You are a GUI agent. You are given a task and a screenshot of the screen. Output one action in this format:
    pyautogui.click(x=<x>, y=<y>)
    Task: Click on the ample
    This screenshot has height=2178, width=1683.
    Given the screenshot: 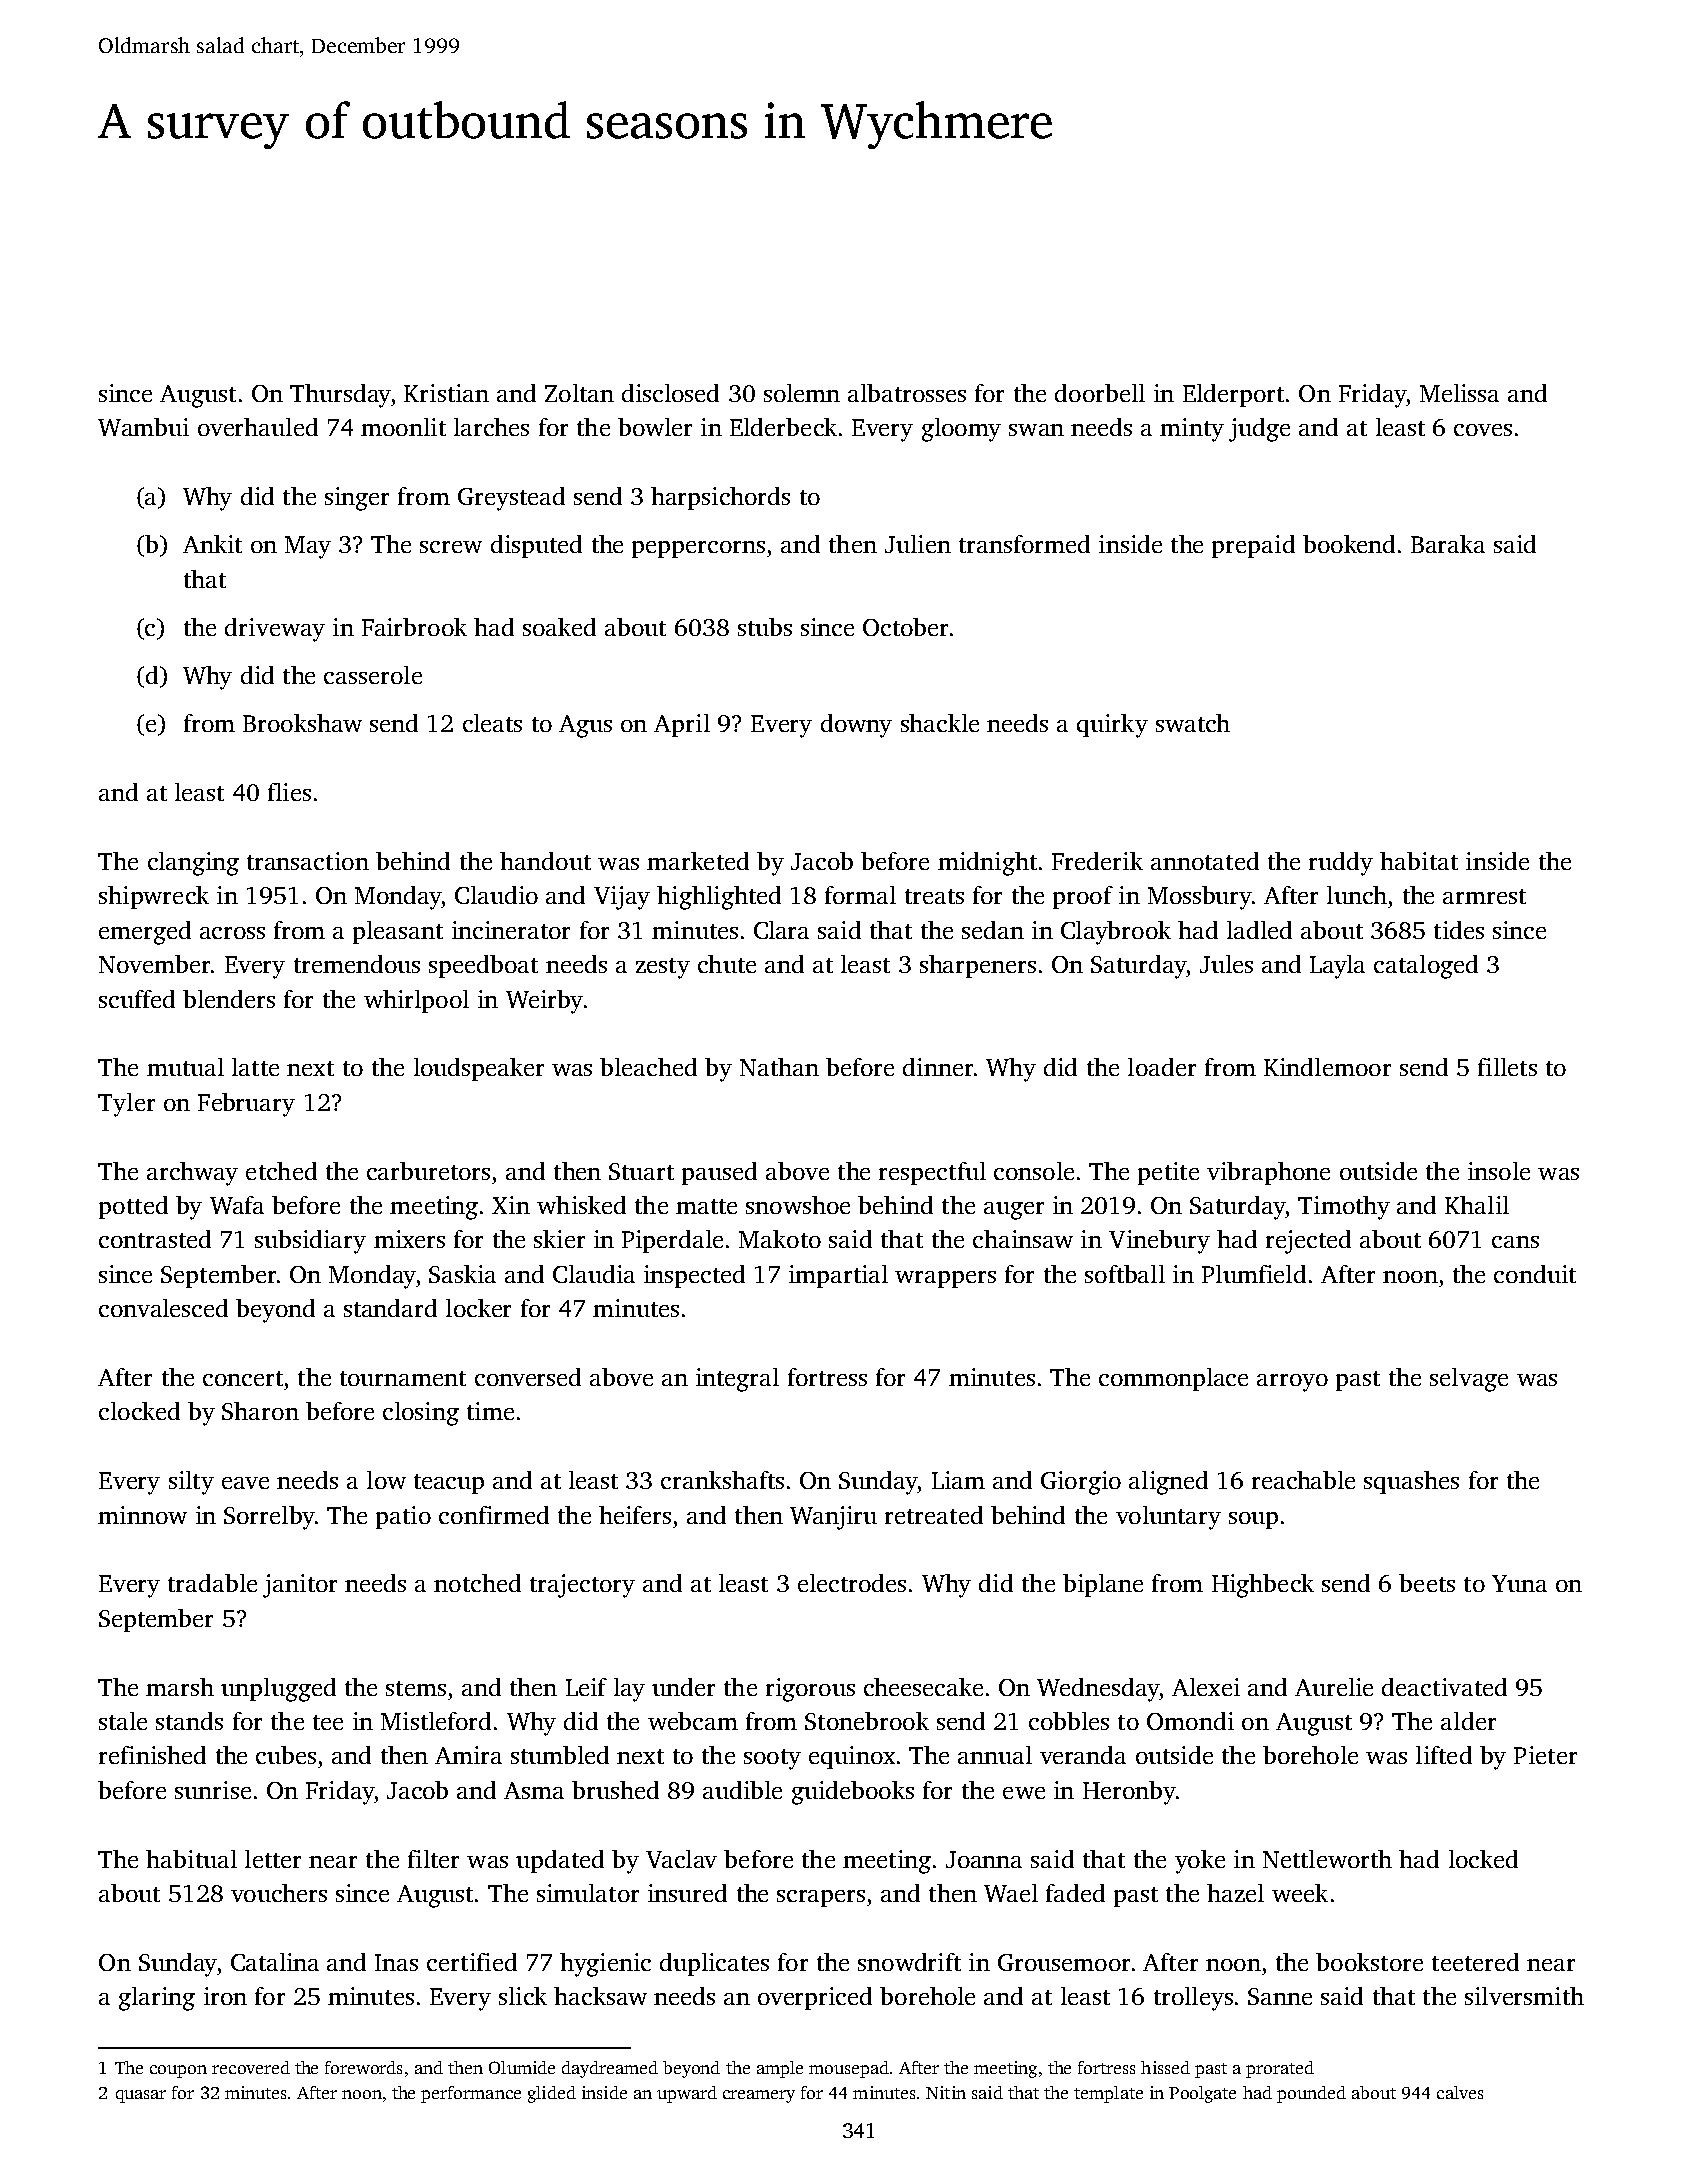 What is the action you would take?
    pyautogui.click(x=780, y=2069)
